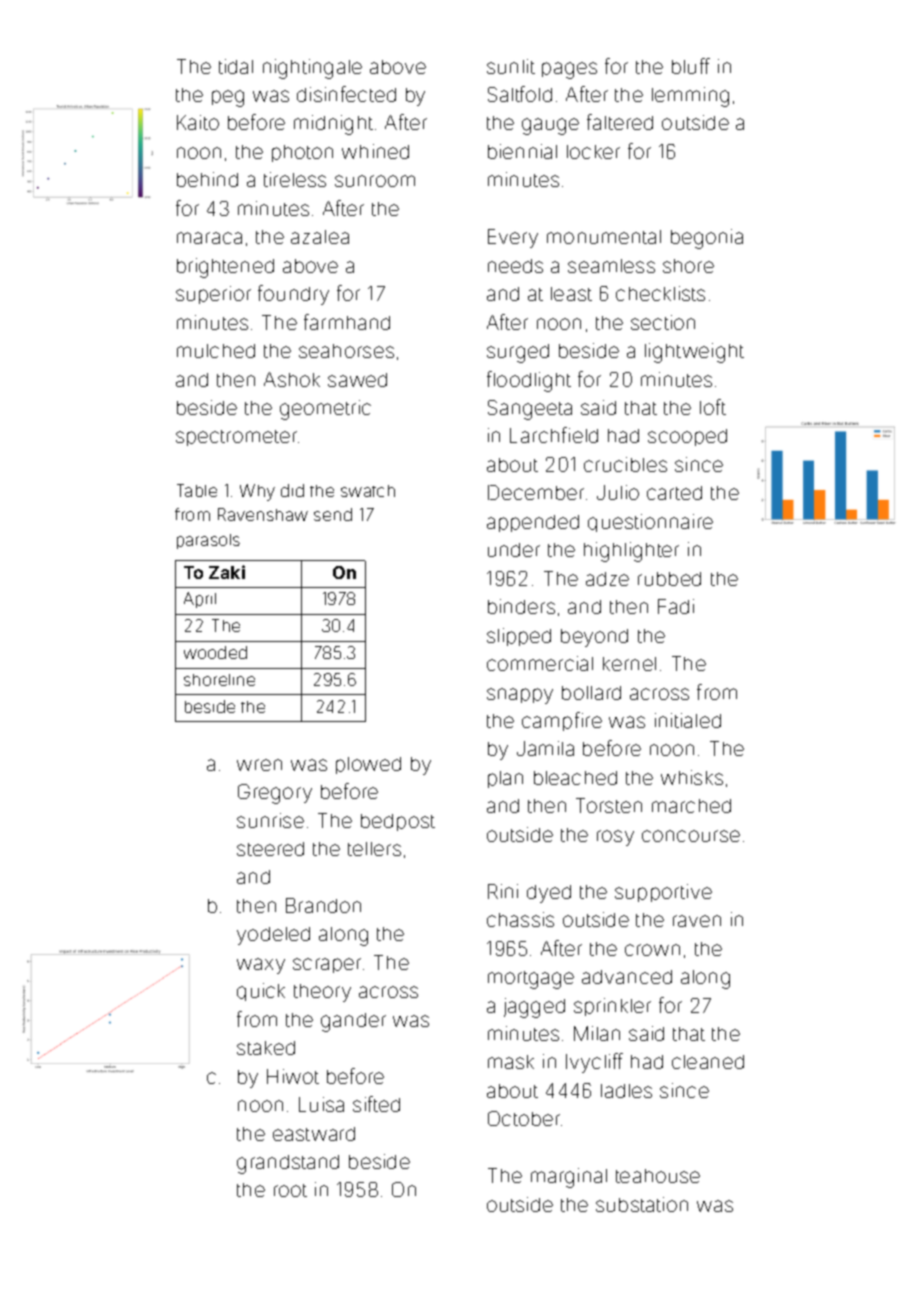  What do you see at coordinates (290, 1190) in the screenshot?
I see `root` at bounding box center [290, 1190].
